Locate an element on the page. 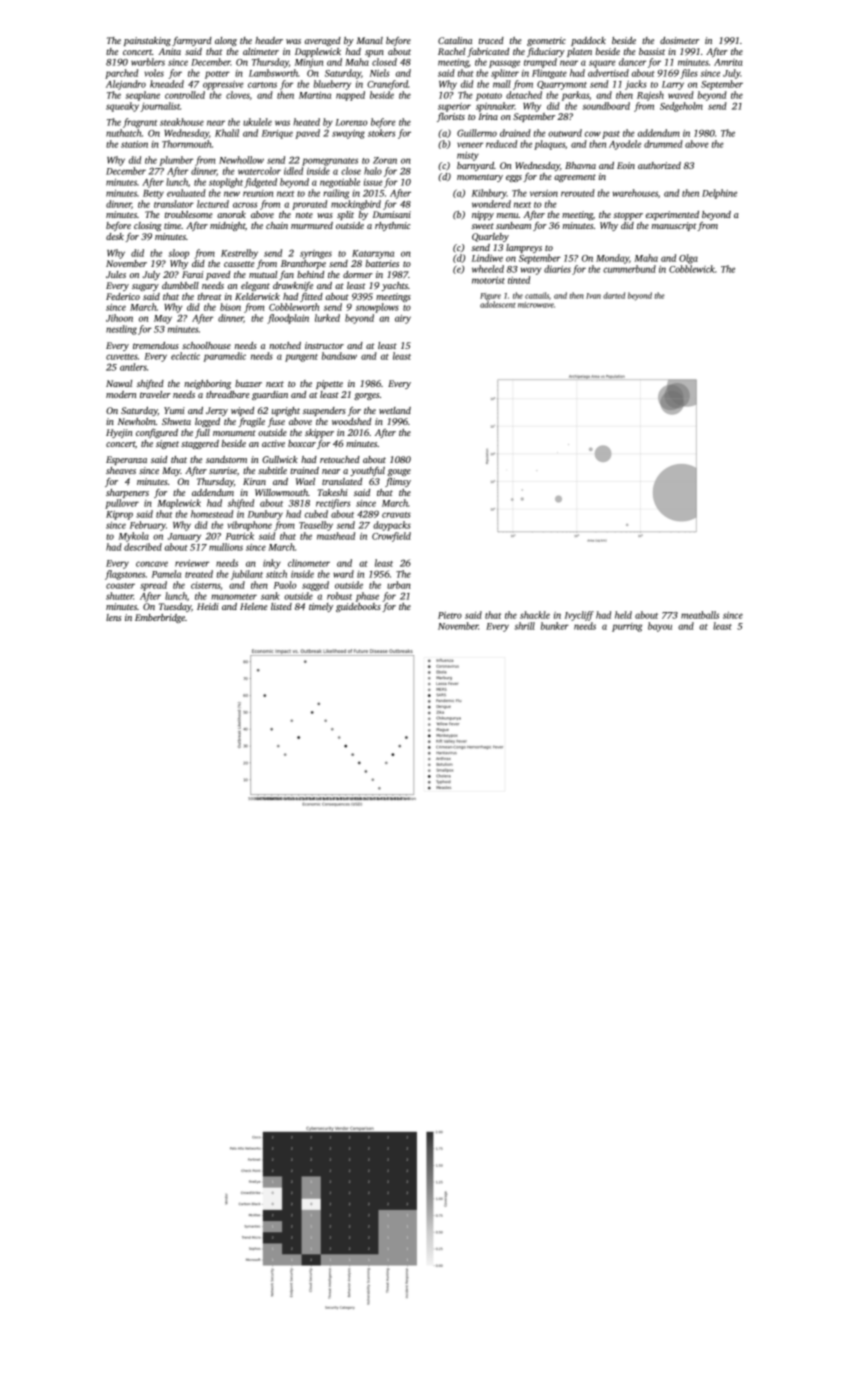 The width and height of the document is (849, 1400). swaying is located at coordinates (348, 134).
